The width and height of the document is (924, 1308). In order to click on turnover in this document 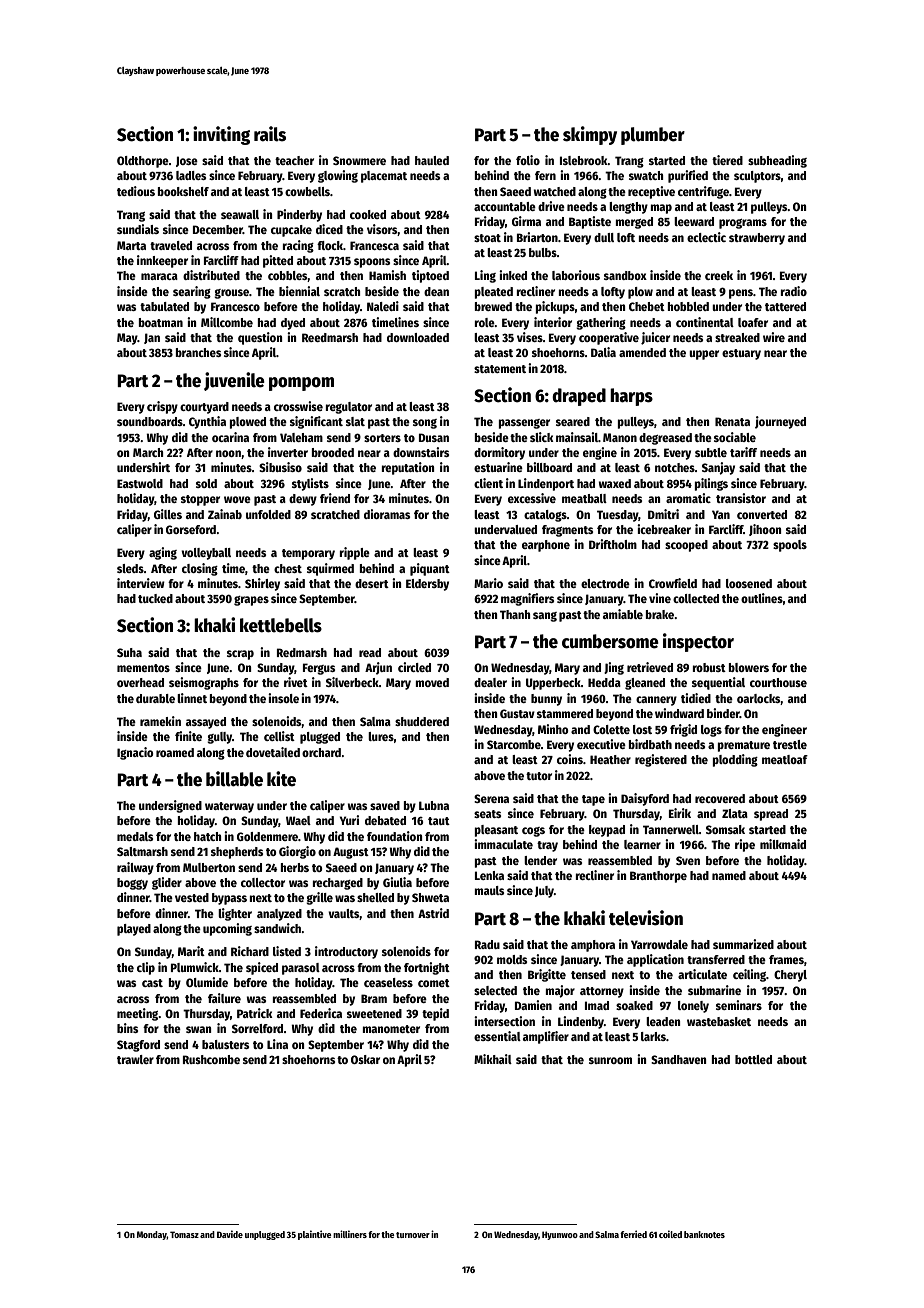, I will do `click(413, 1235)`.
